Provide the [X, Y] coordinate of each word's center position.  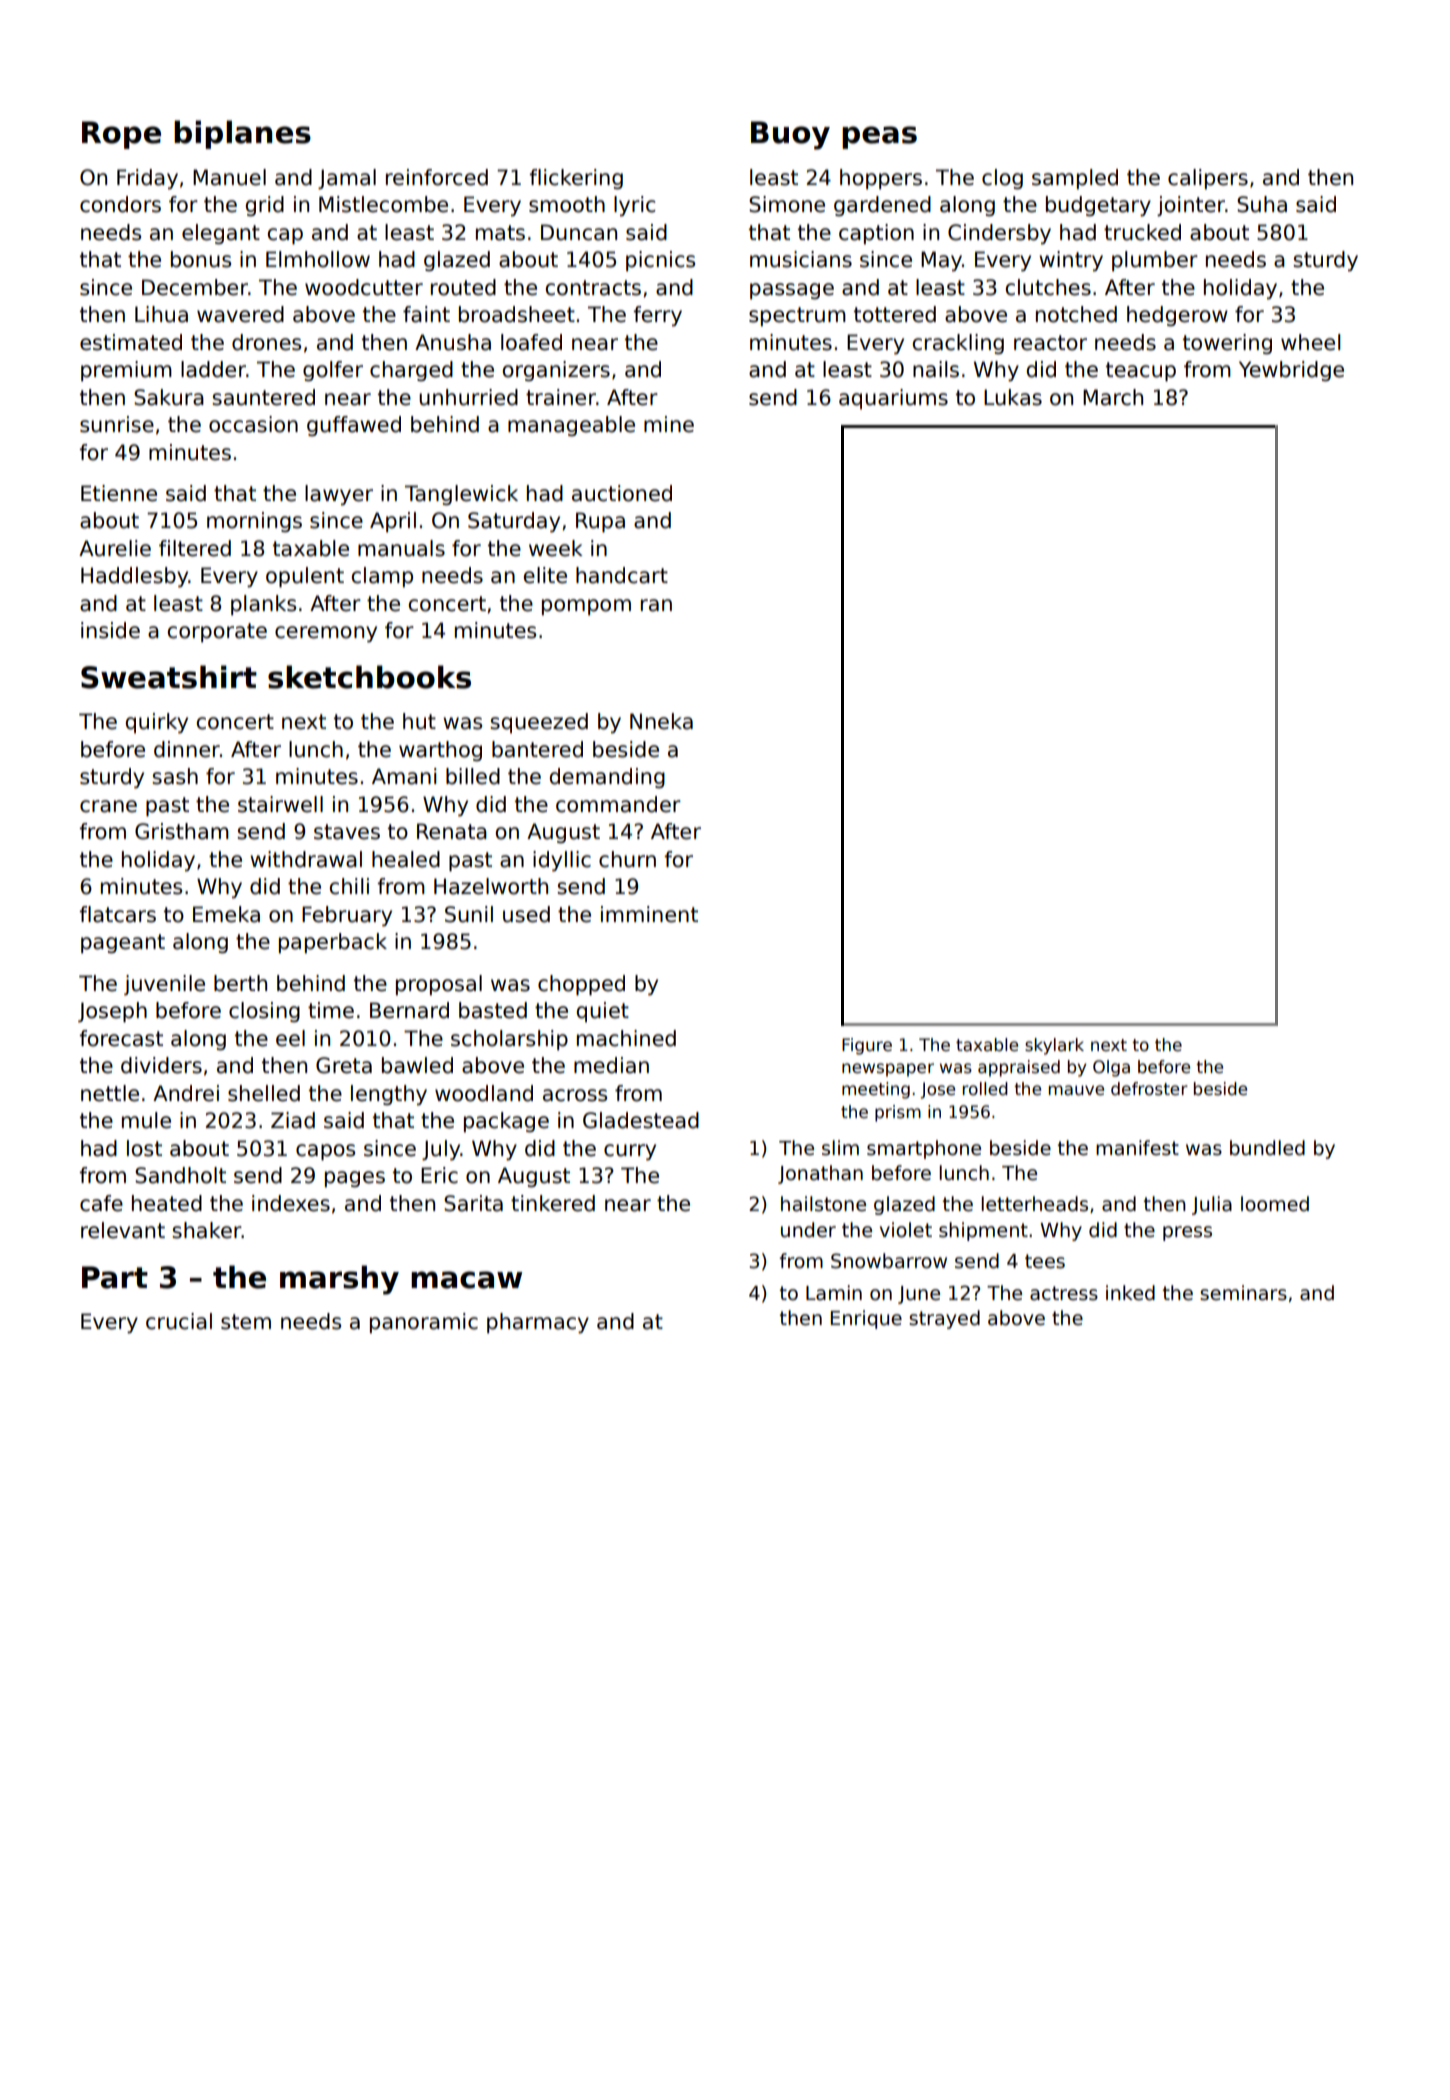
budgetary [1098, 206]
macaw [466, 1280]
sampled [1075, 179]
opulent [305, 577]
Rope [121, 135]
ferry [657, 316]
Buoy [790, 135]
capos [325, 1152]
